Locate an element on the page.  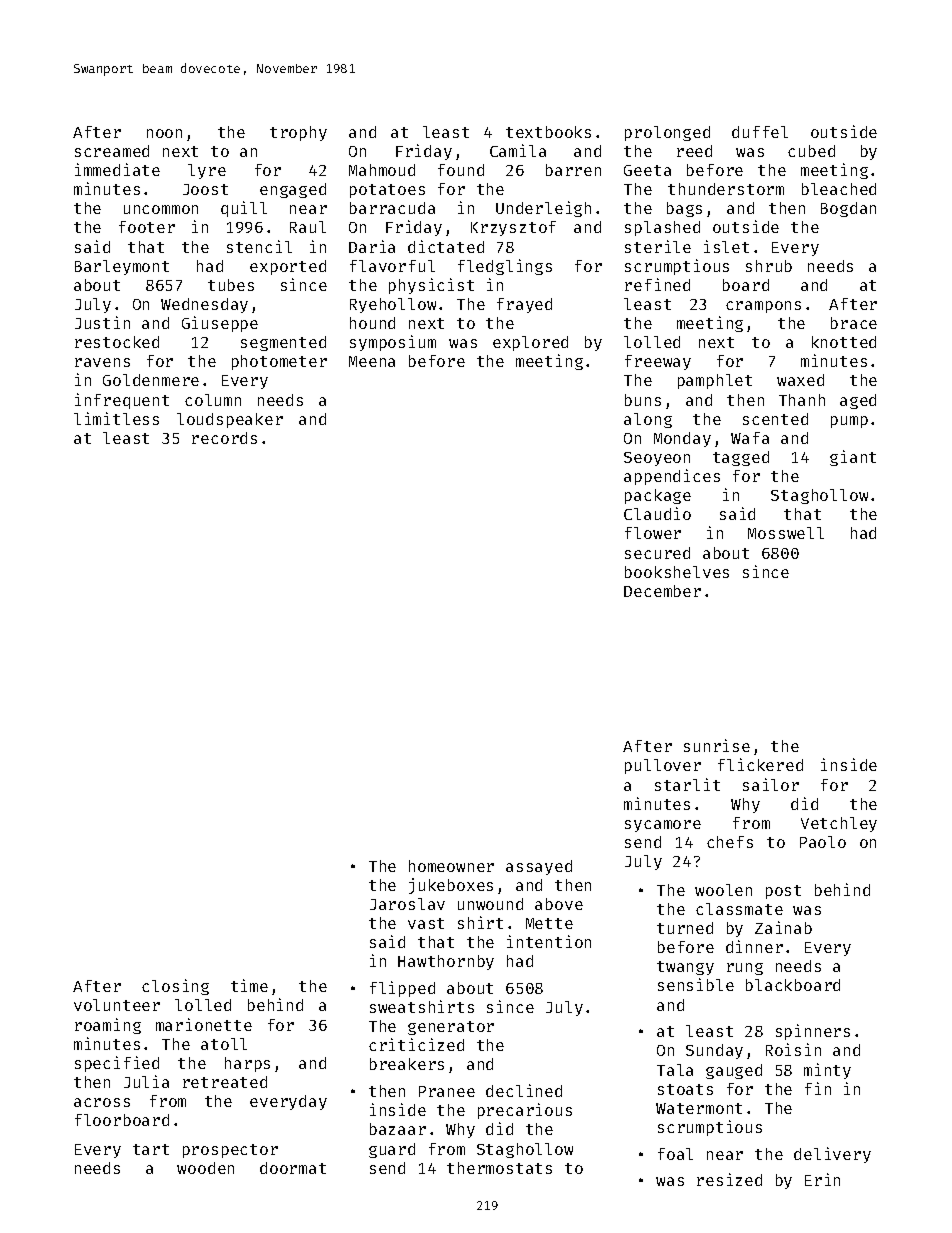
bookshelves is located at coordinates (677, 572).
